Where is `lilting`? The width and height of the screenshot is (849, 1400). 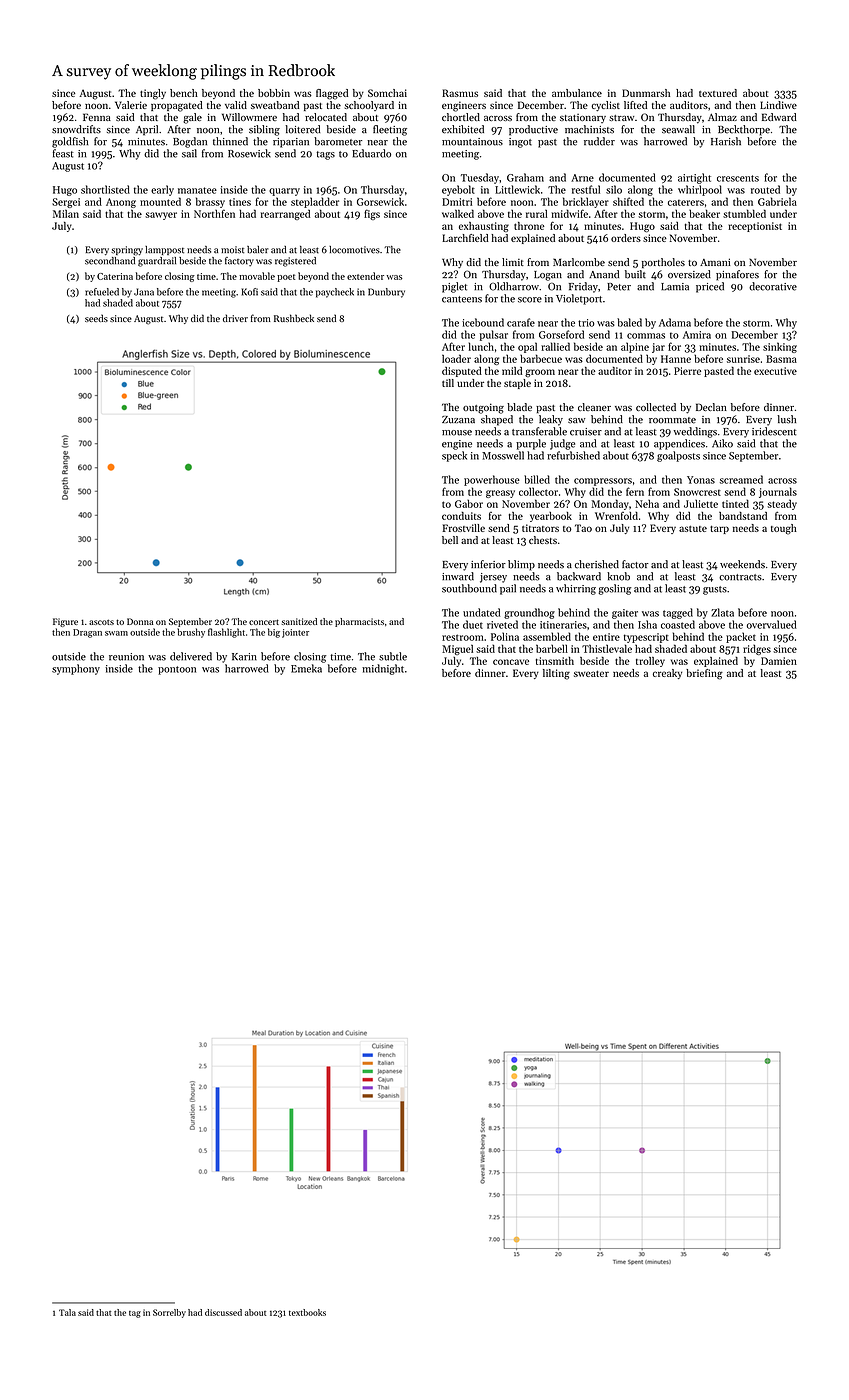
lilting is located at coordinates (556, 674).
